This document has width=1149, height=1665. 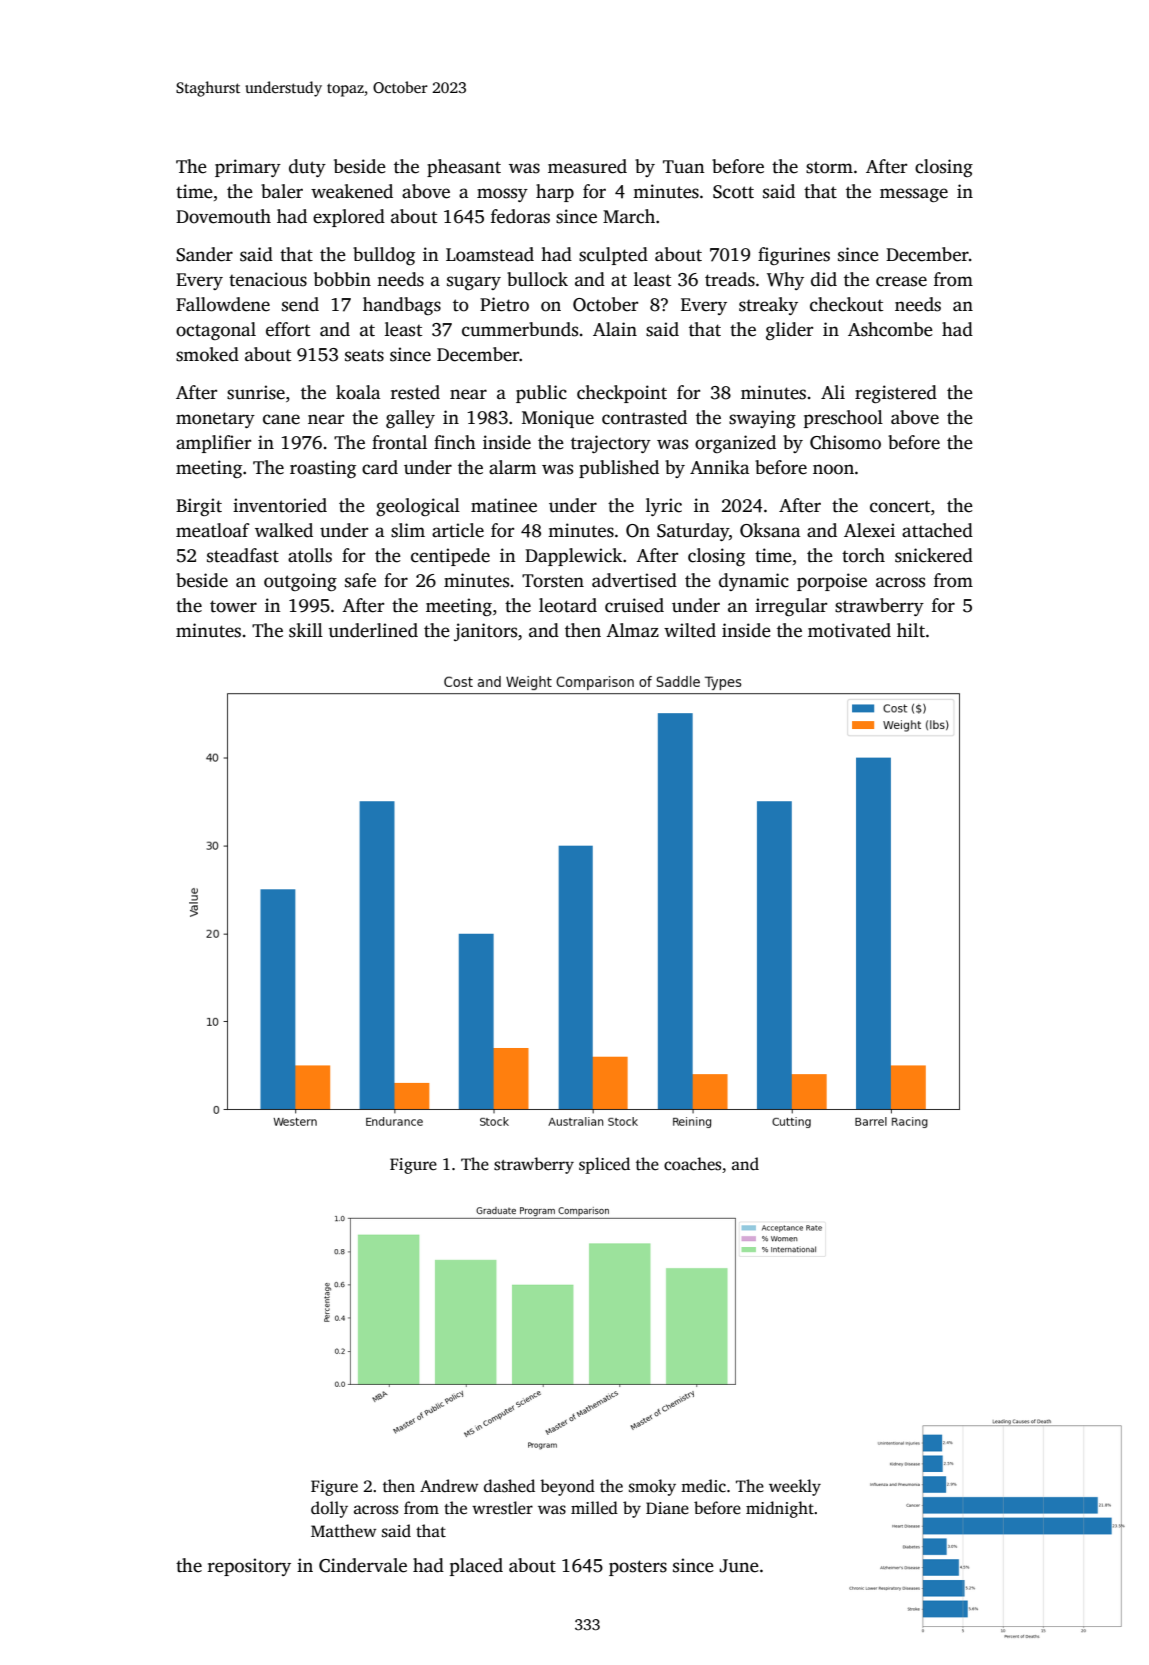 What do you see at coordinates (754, 582) in the document?
I see `dynamic` at bounding box center [754, 582].
